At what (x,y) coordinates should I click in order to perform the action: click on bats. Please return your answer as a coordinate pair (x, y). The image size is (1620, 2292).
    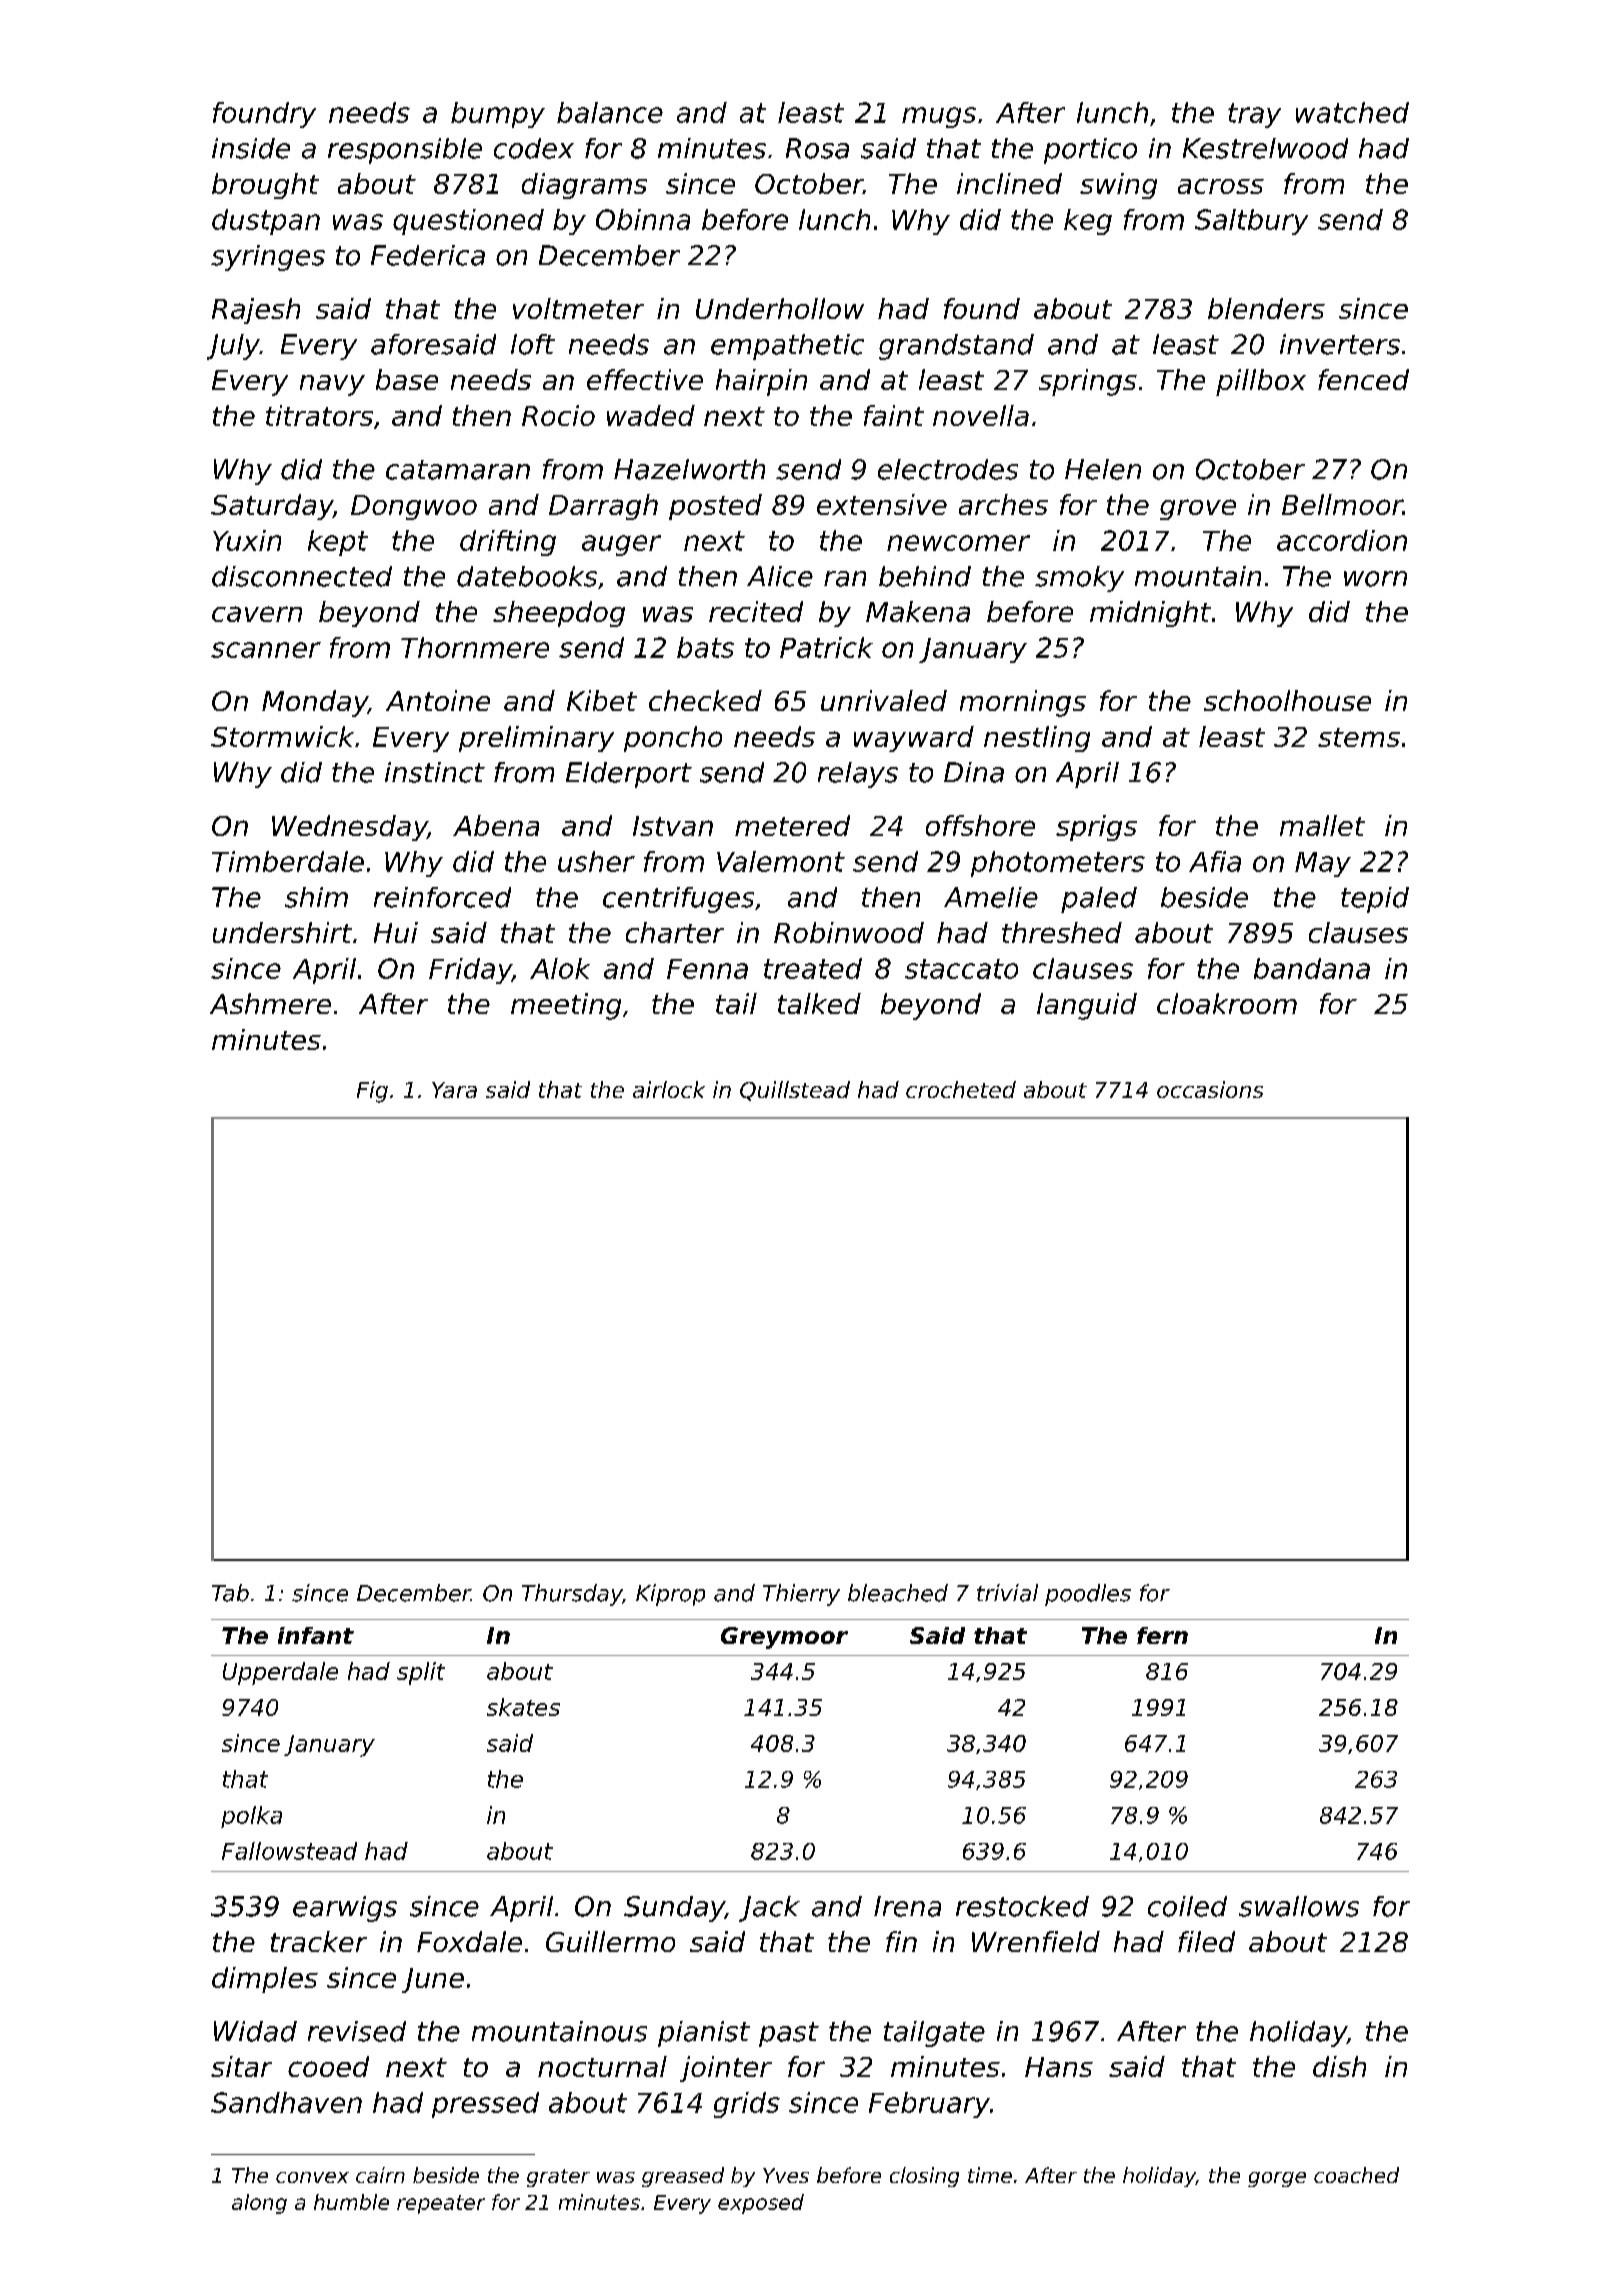
    Looking at the image, I should click on (705, 647).
